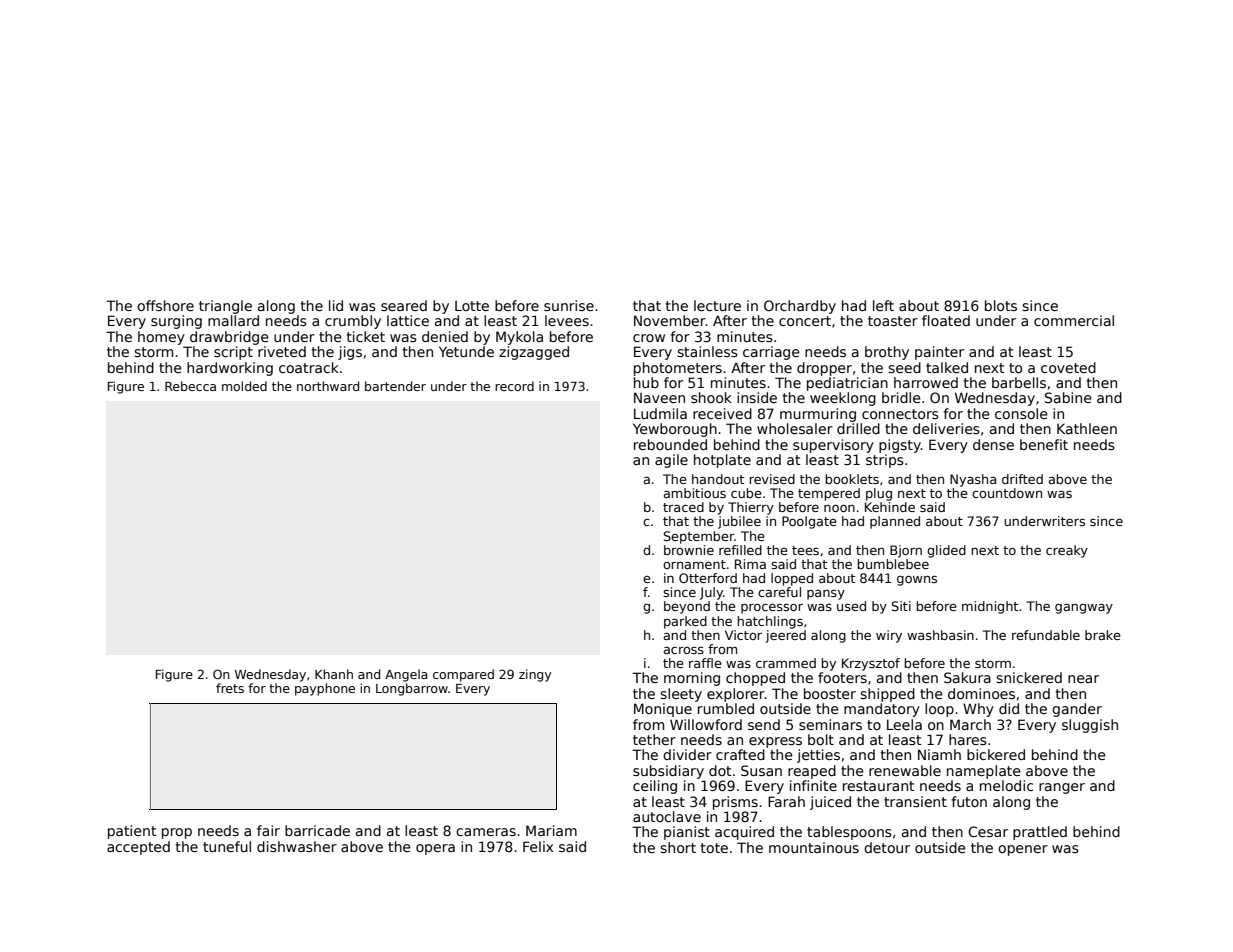 This page has height=952, width=1233. What do you see at coordinates (687, 607) in the page?
I see `beyond` at bounding box center [687, 607].
